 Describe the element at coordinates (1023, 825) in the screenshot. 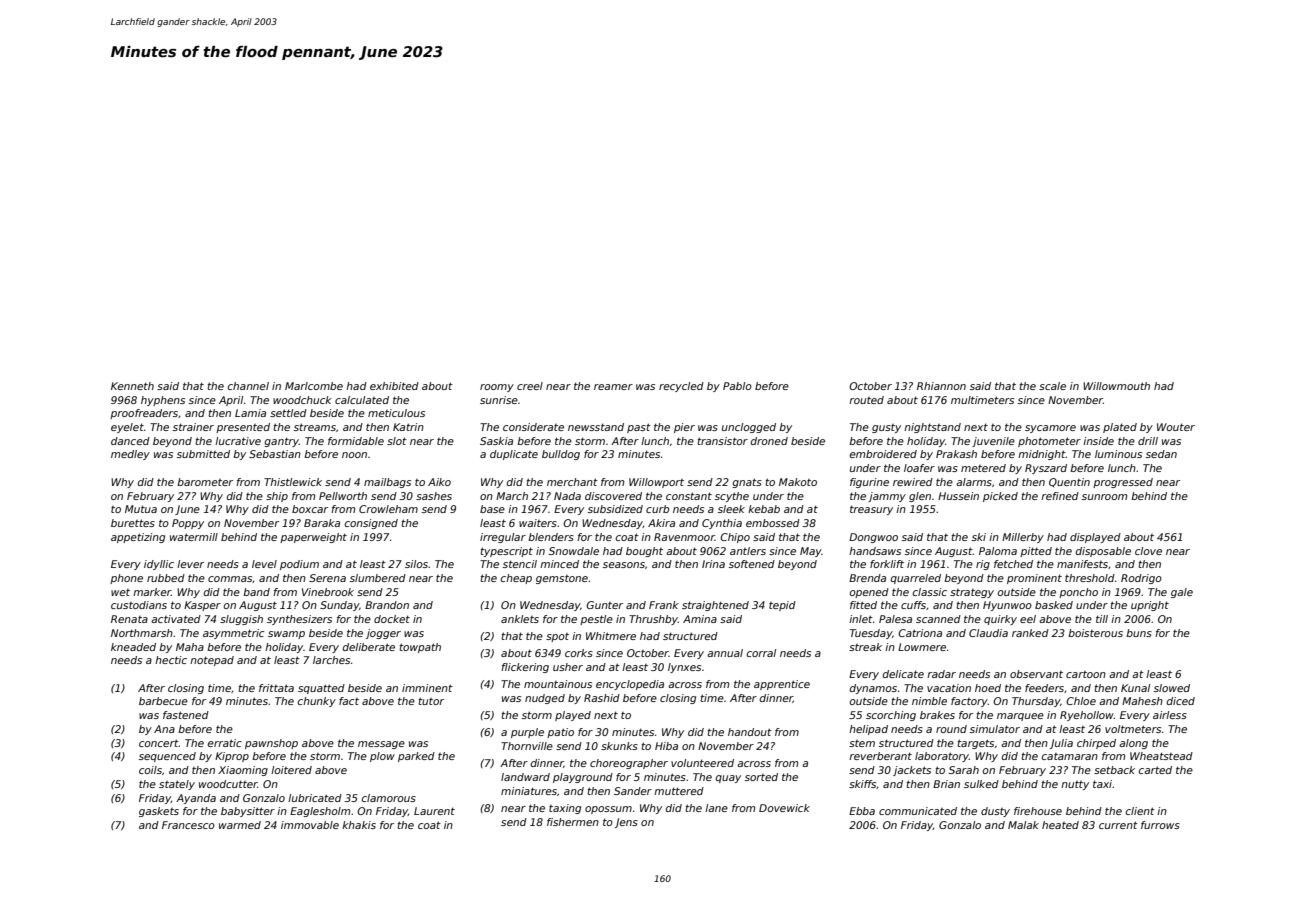

I see `Malak` at that location.
